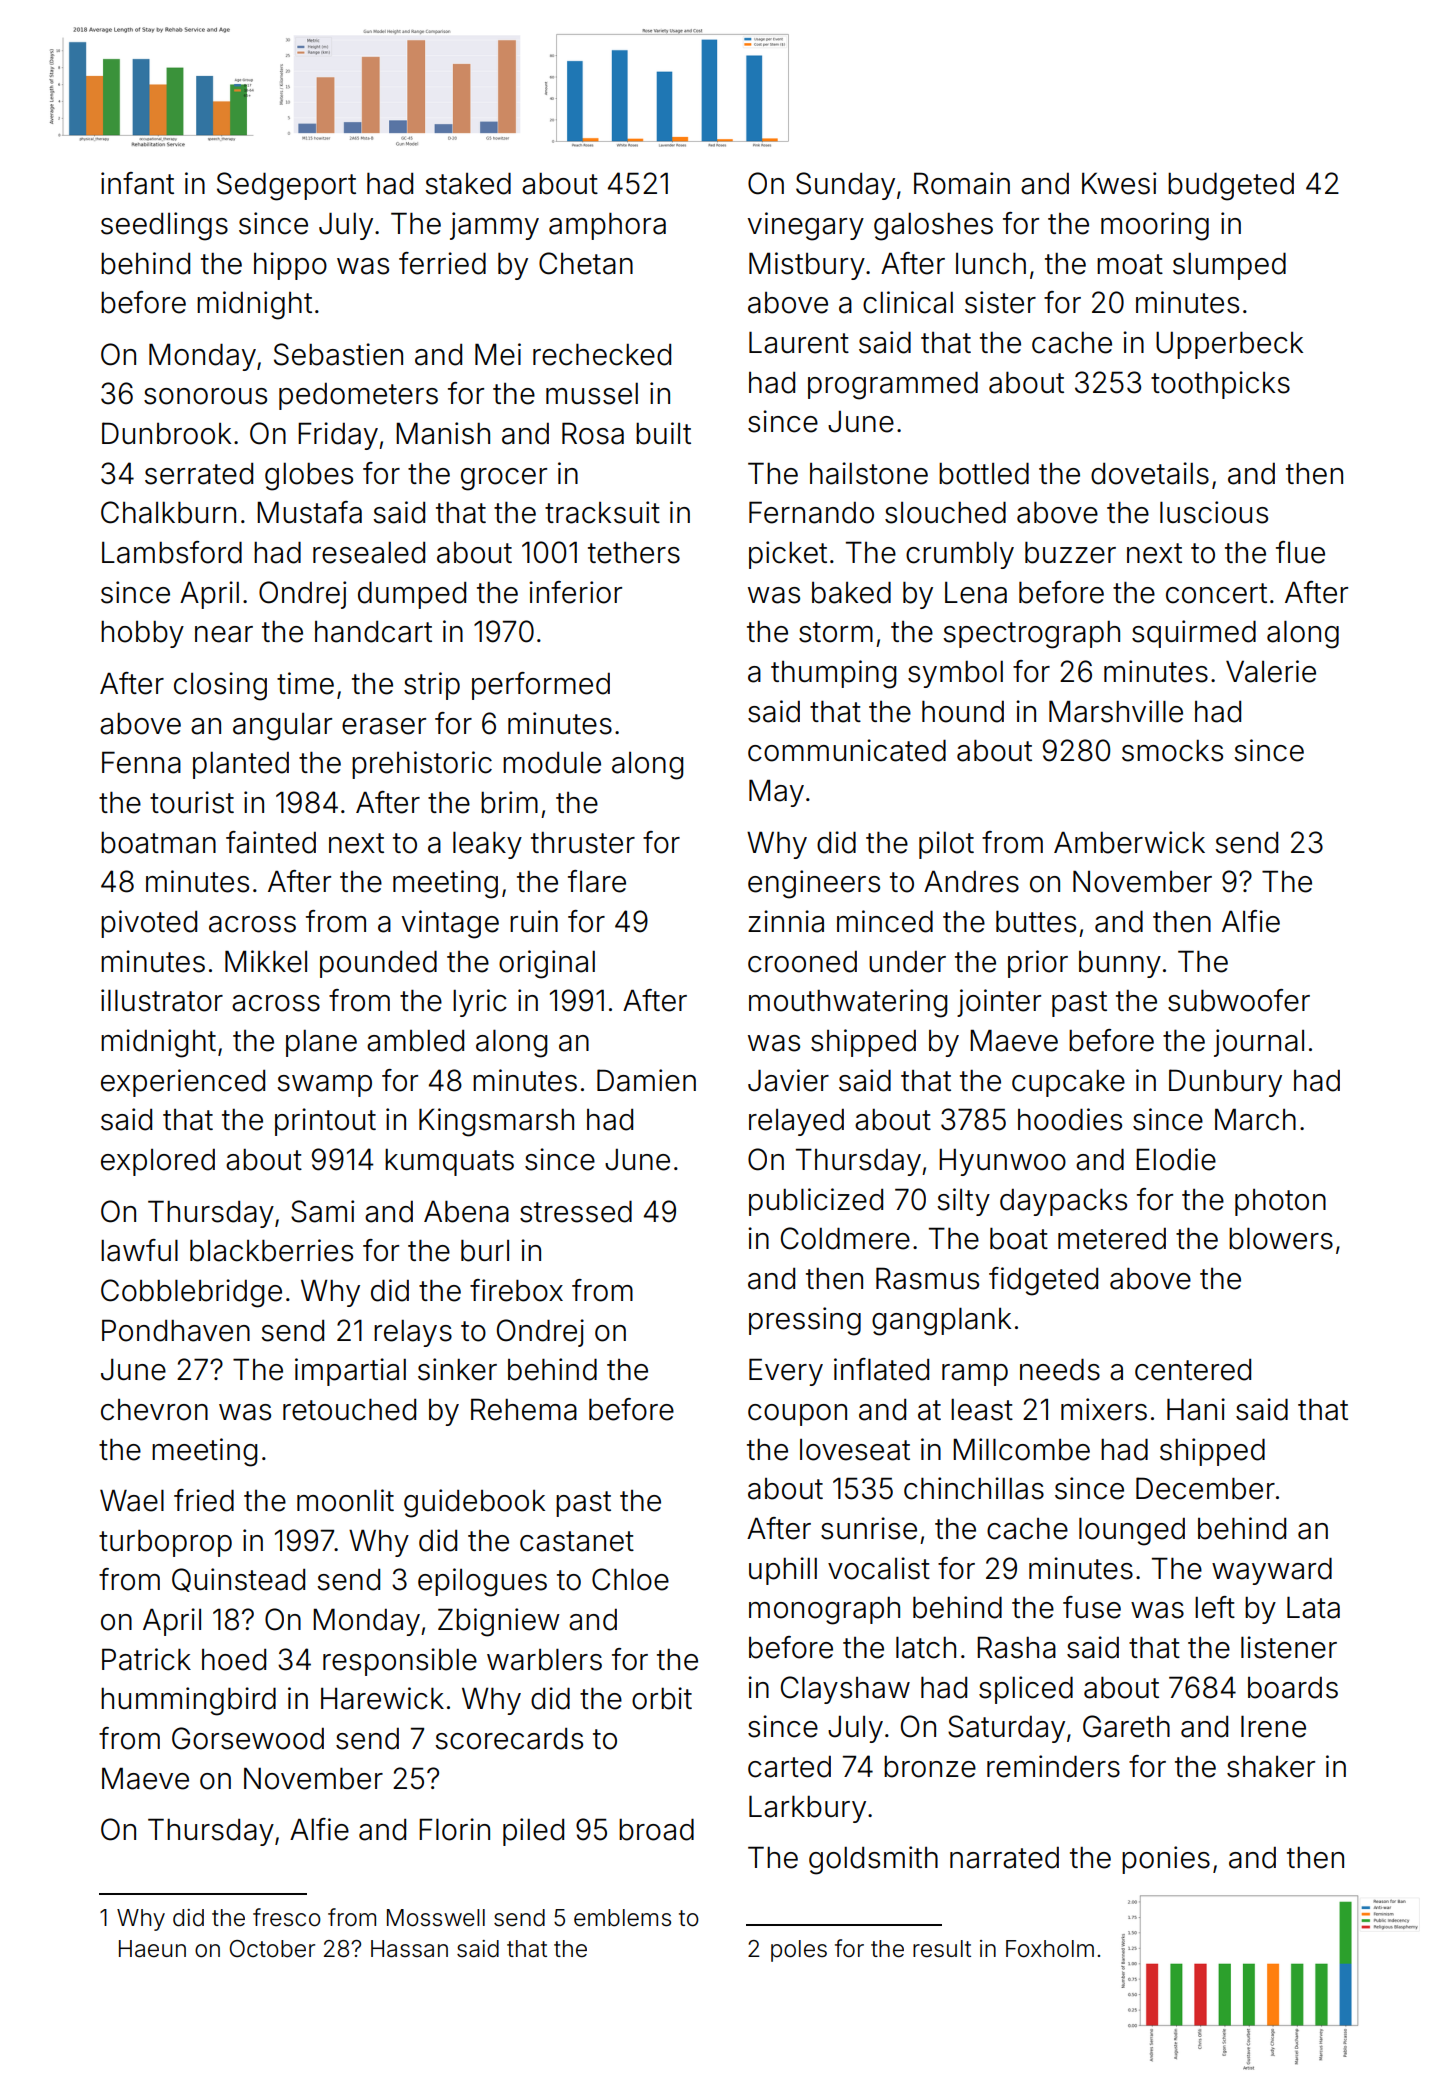 The height and width of the screenshot is (2100, 1450). What do you see at coordinates (622, 1918) in the screenshot?
I see `emblems` at bounding box center [622, 1918].
